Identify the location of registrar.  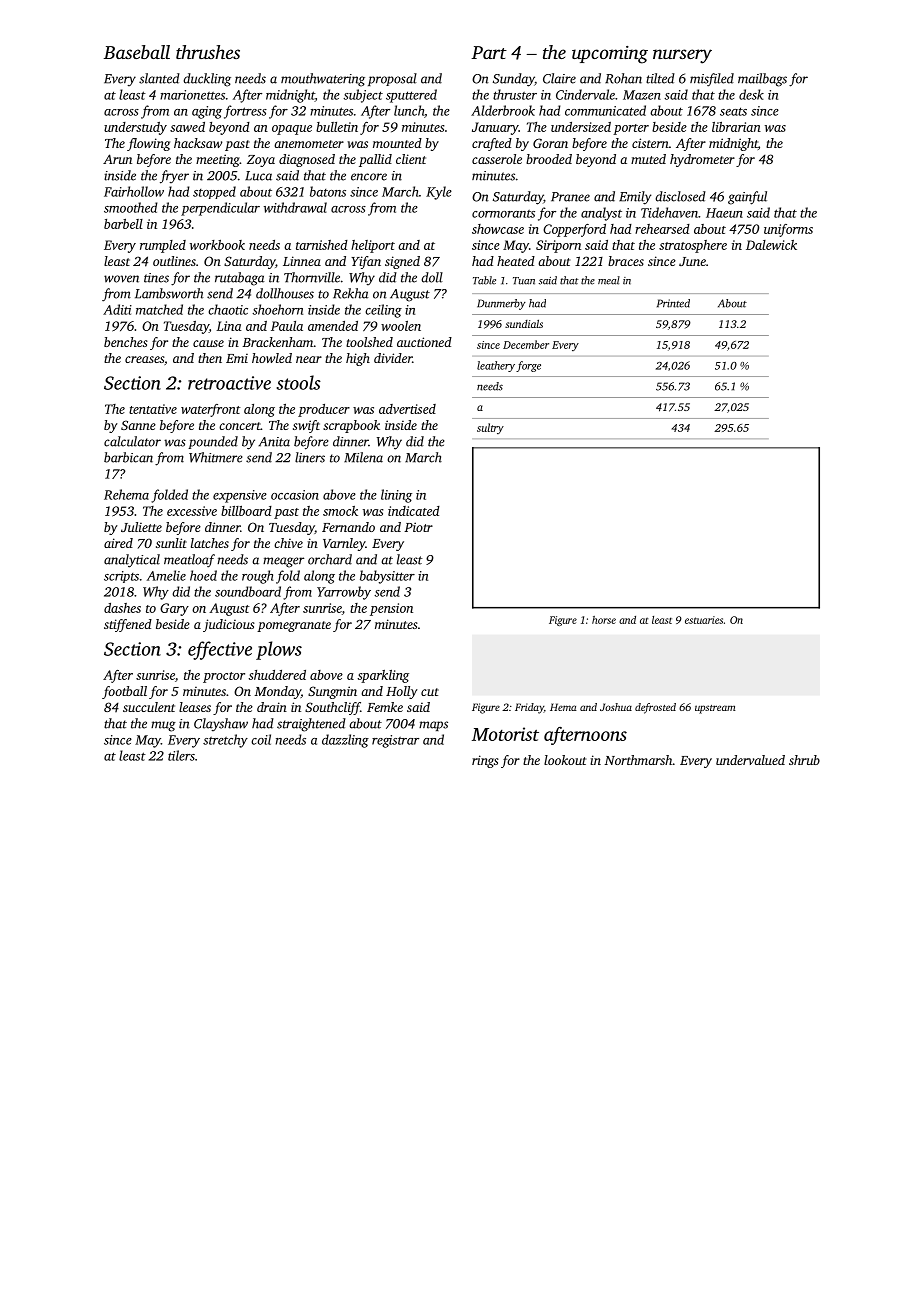
(395, 741).
